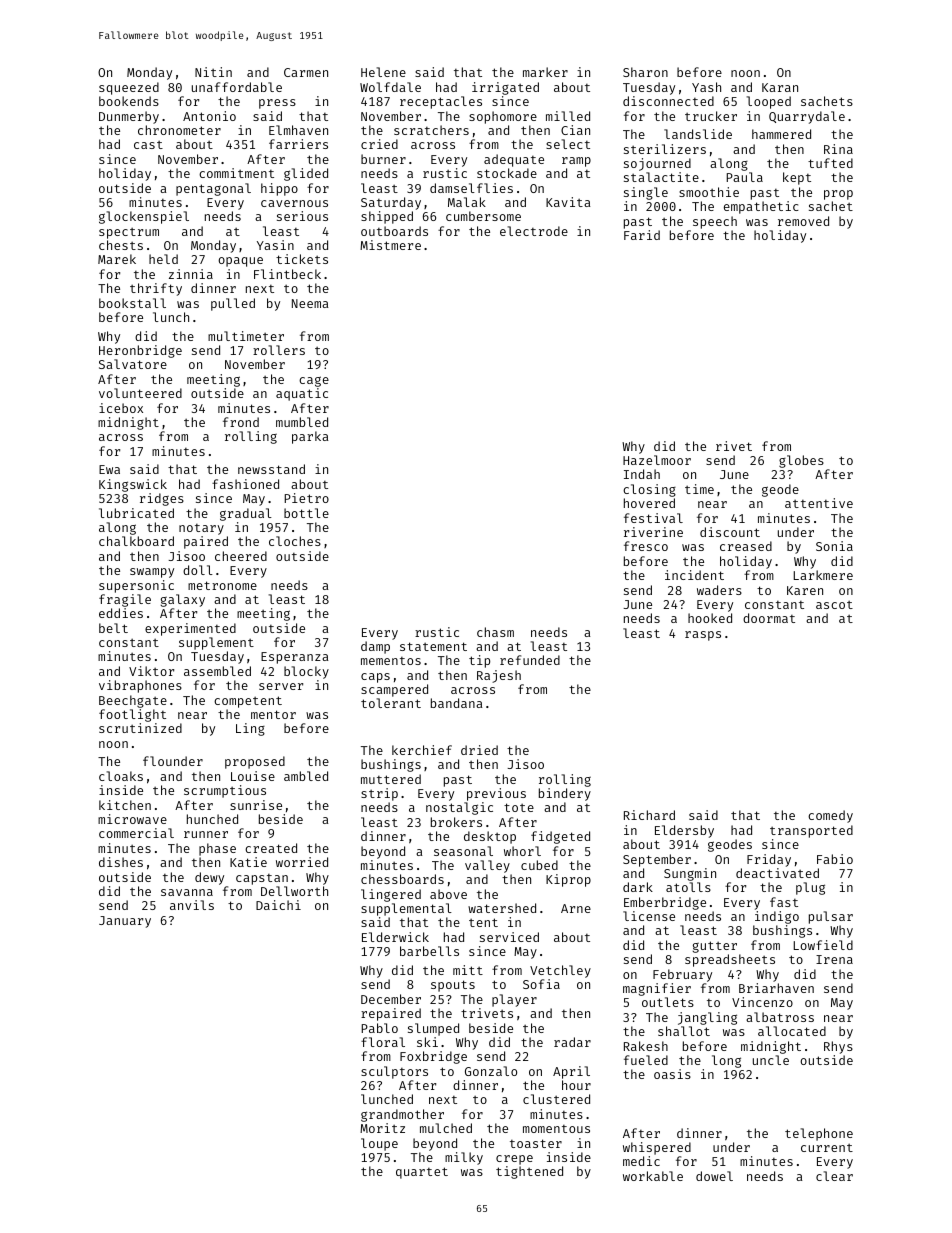  Describe the element at coordinates (314, 381) in the image. I see `cage` at that location.
